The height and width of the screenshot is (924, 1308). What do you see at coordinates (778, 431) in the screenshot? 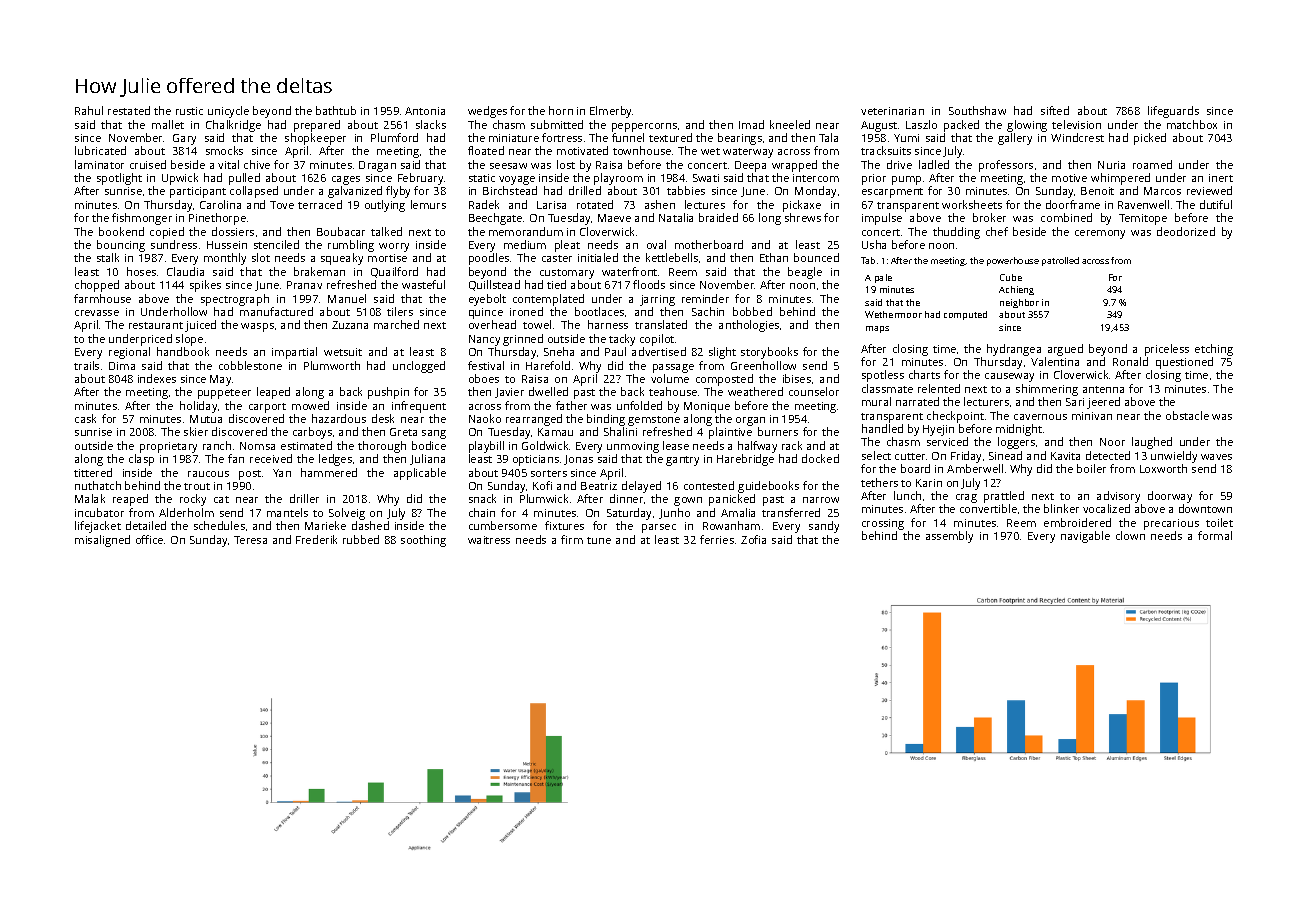
I see `burners` at bounding box center [778, 431].
